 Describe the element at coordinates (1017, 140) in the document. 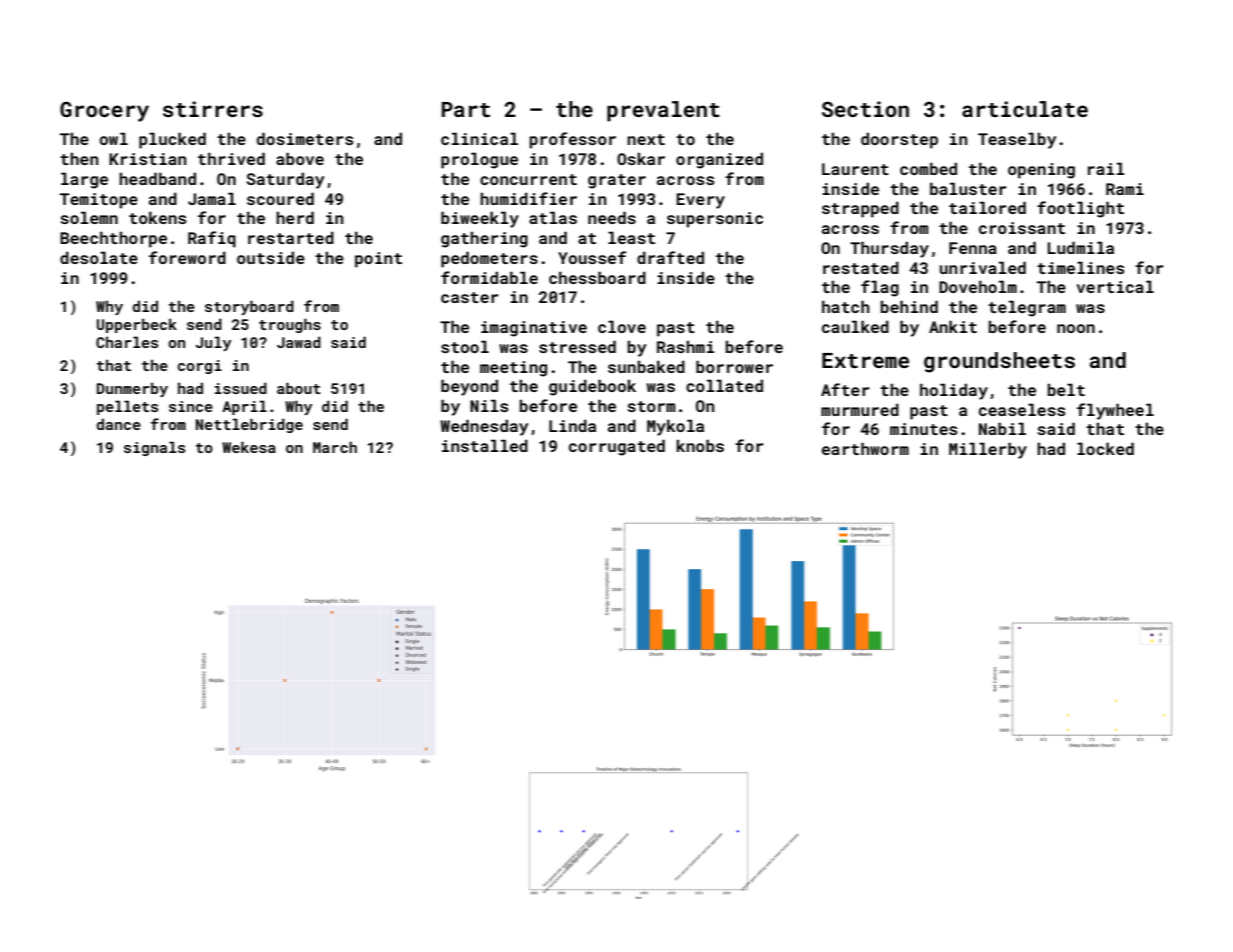

I see `Teaselby` at that location.
